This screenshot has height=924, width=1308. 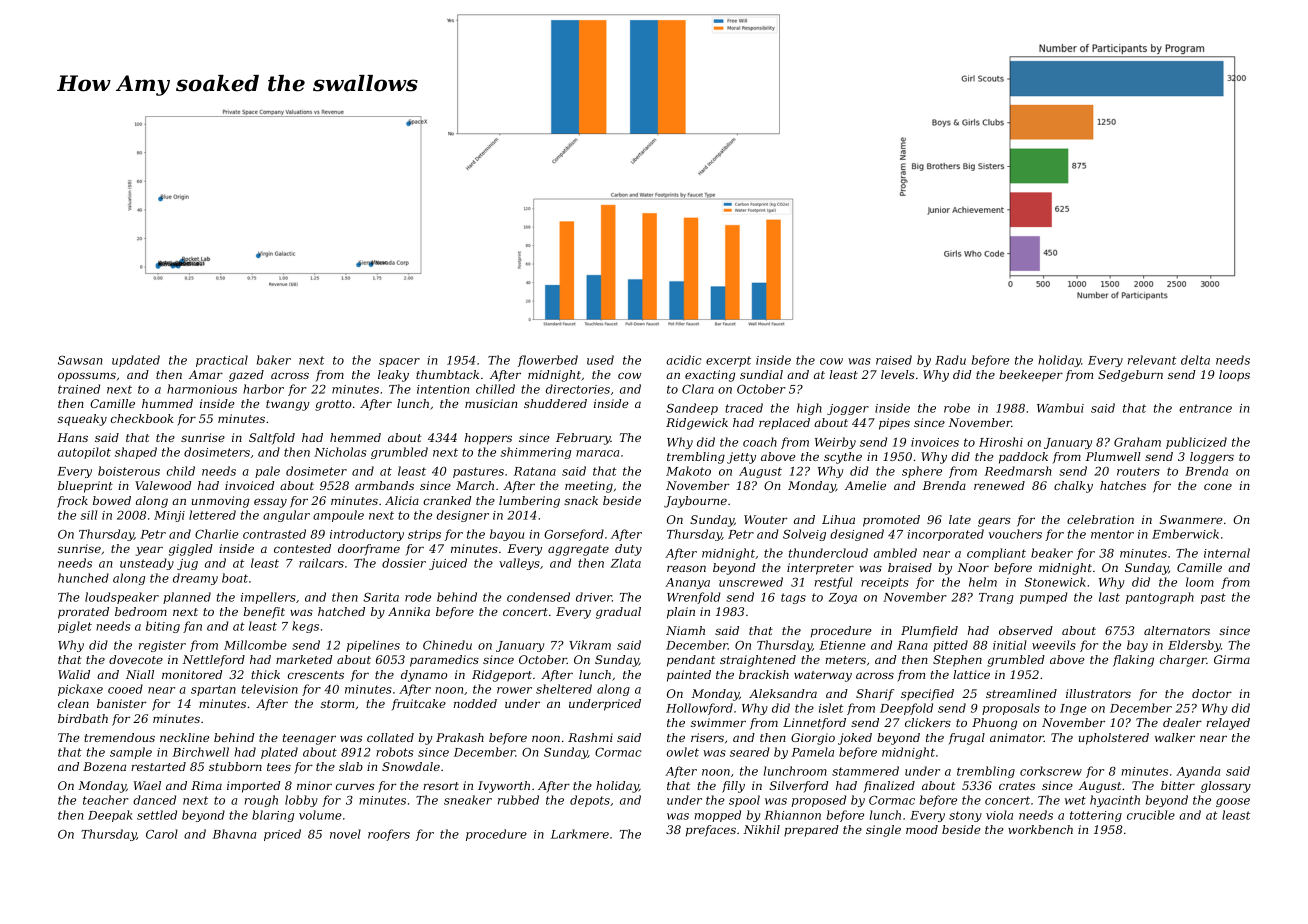 I want to click on shuddered, so click(x=555, y=403).
